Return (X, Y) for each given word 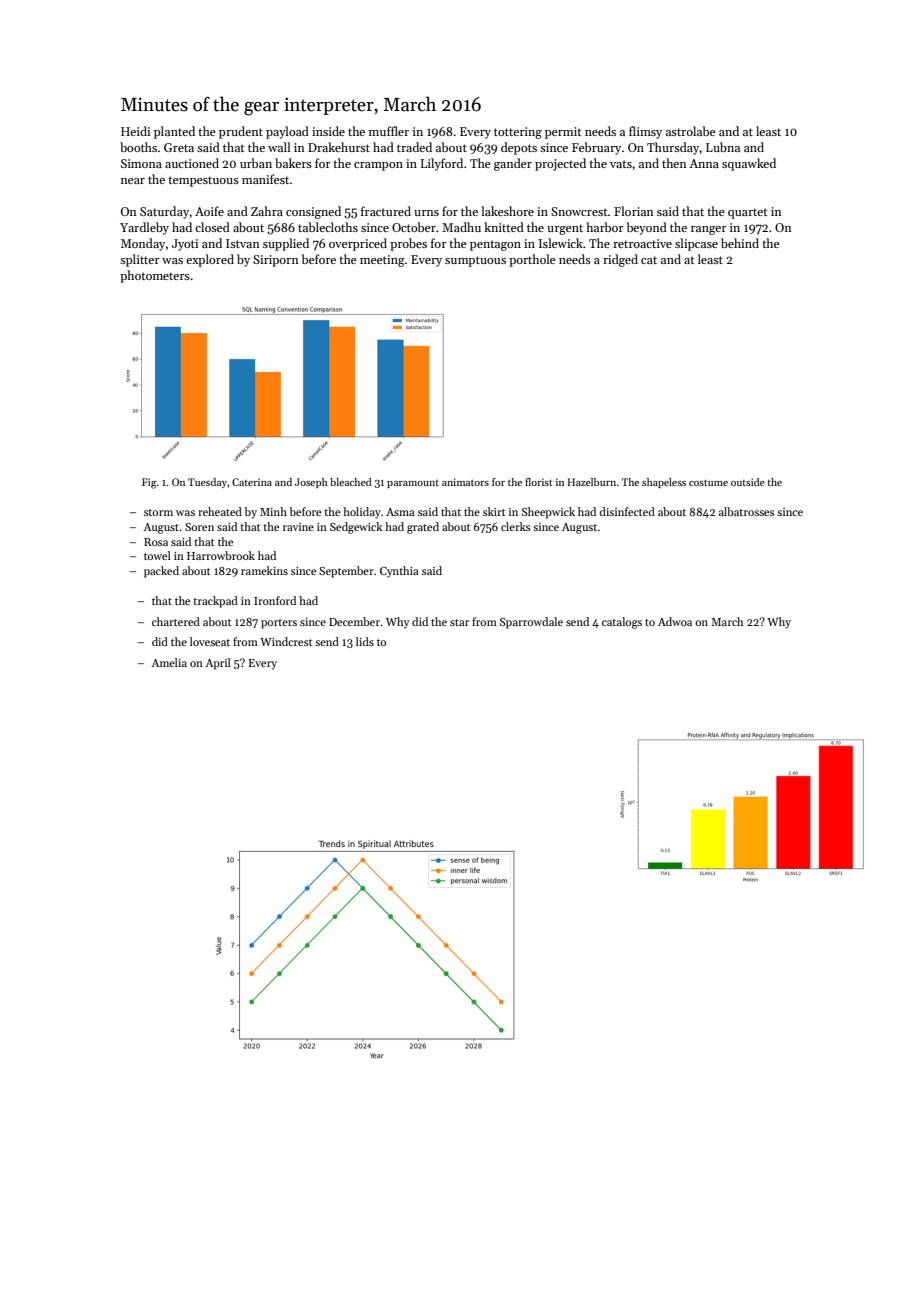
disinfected (627, 511)
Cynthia (399, 572)
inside (328, 131)
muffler (389, 131)
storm (158, 512)
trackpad (215, 602)
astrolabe (691, 131)
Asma (400, 512)
